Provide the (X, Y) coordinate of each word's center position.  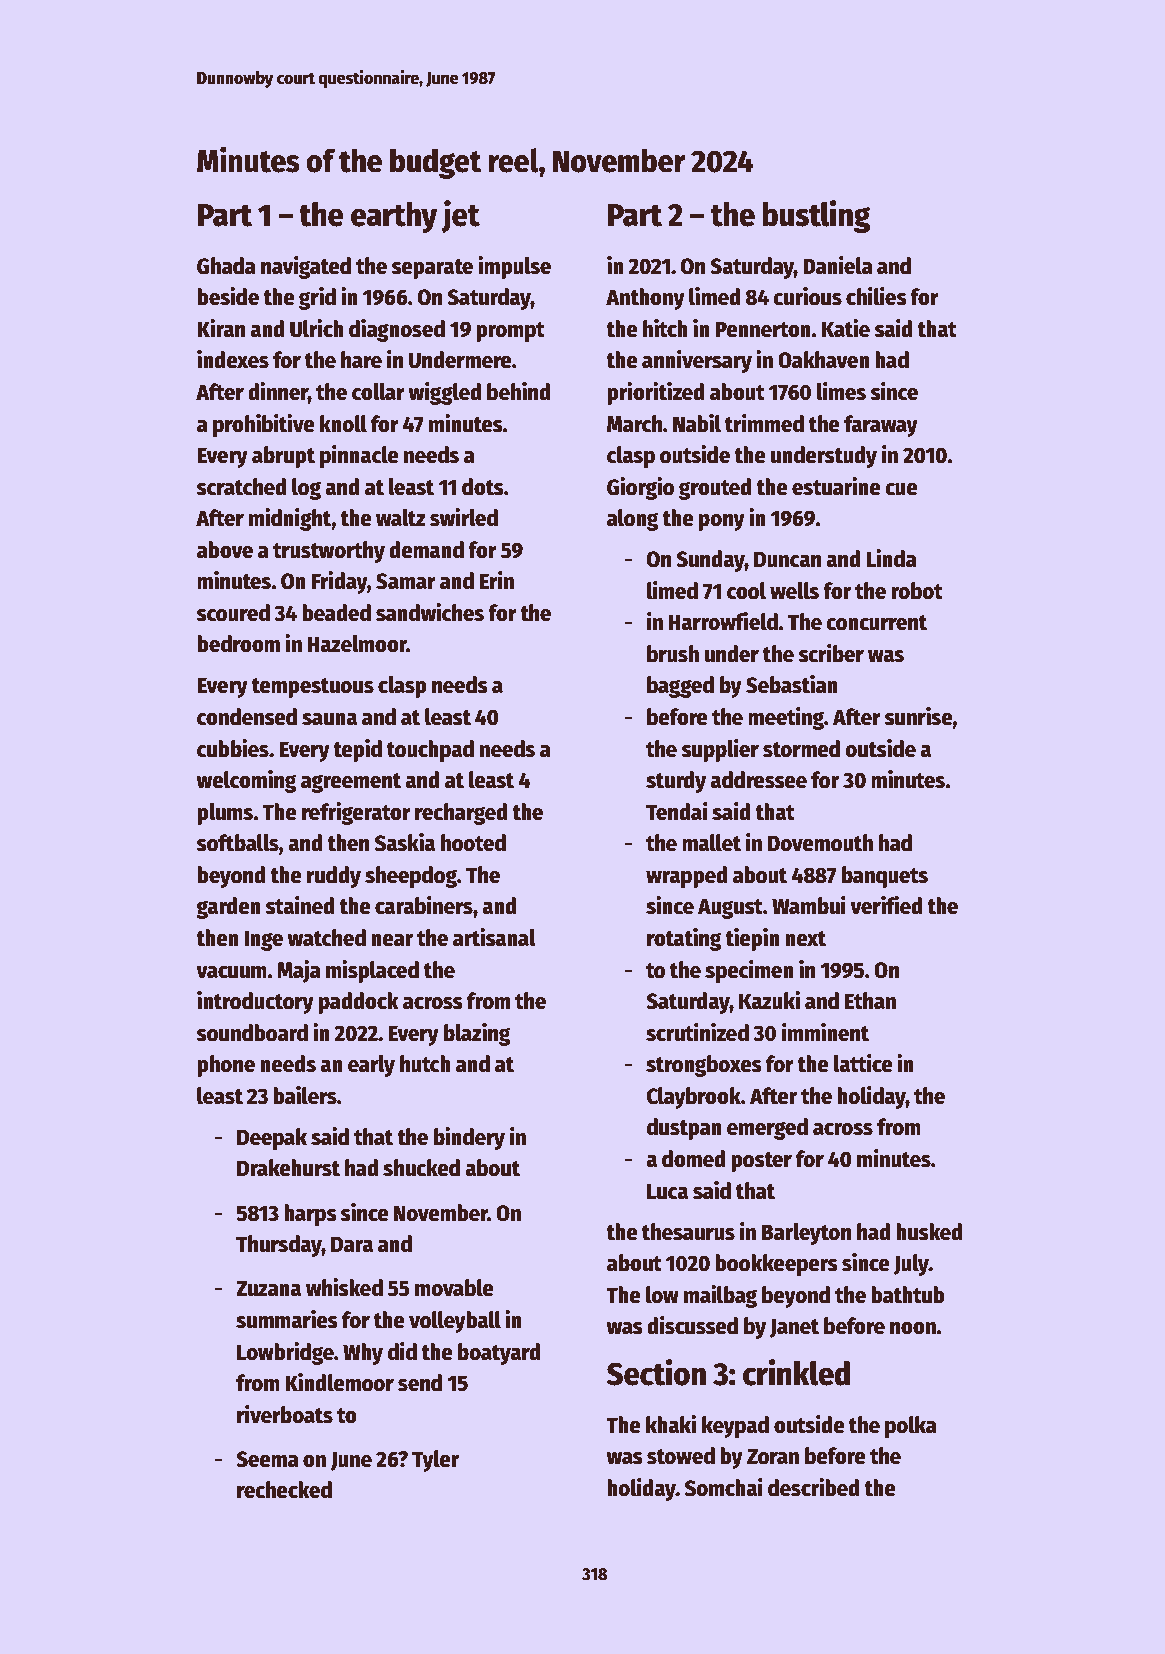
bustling (816, 216)
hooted (473, 843)
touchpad (430, 751)
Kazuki (769, 1000)
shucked (421, 1168)
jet (460, 216)
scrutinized (697, 1032)
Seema (267, 1459)
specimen (749, 971)
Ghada (226, 266)
